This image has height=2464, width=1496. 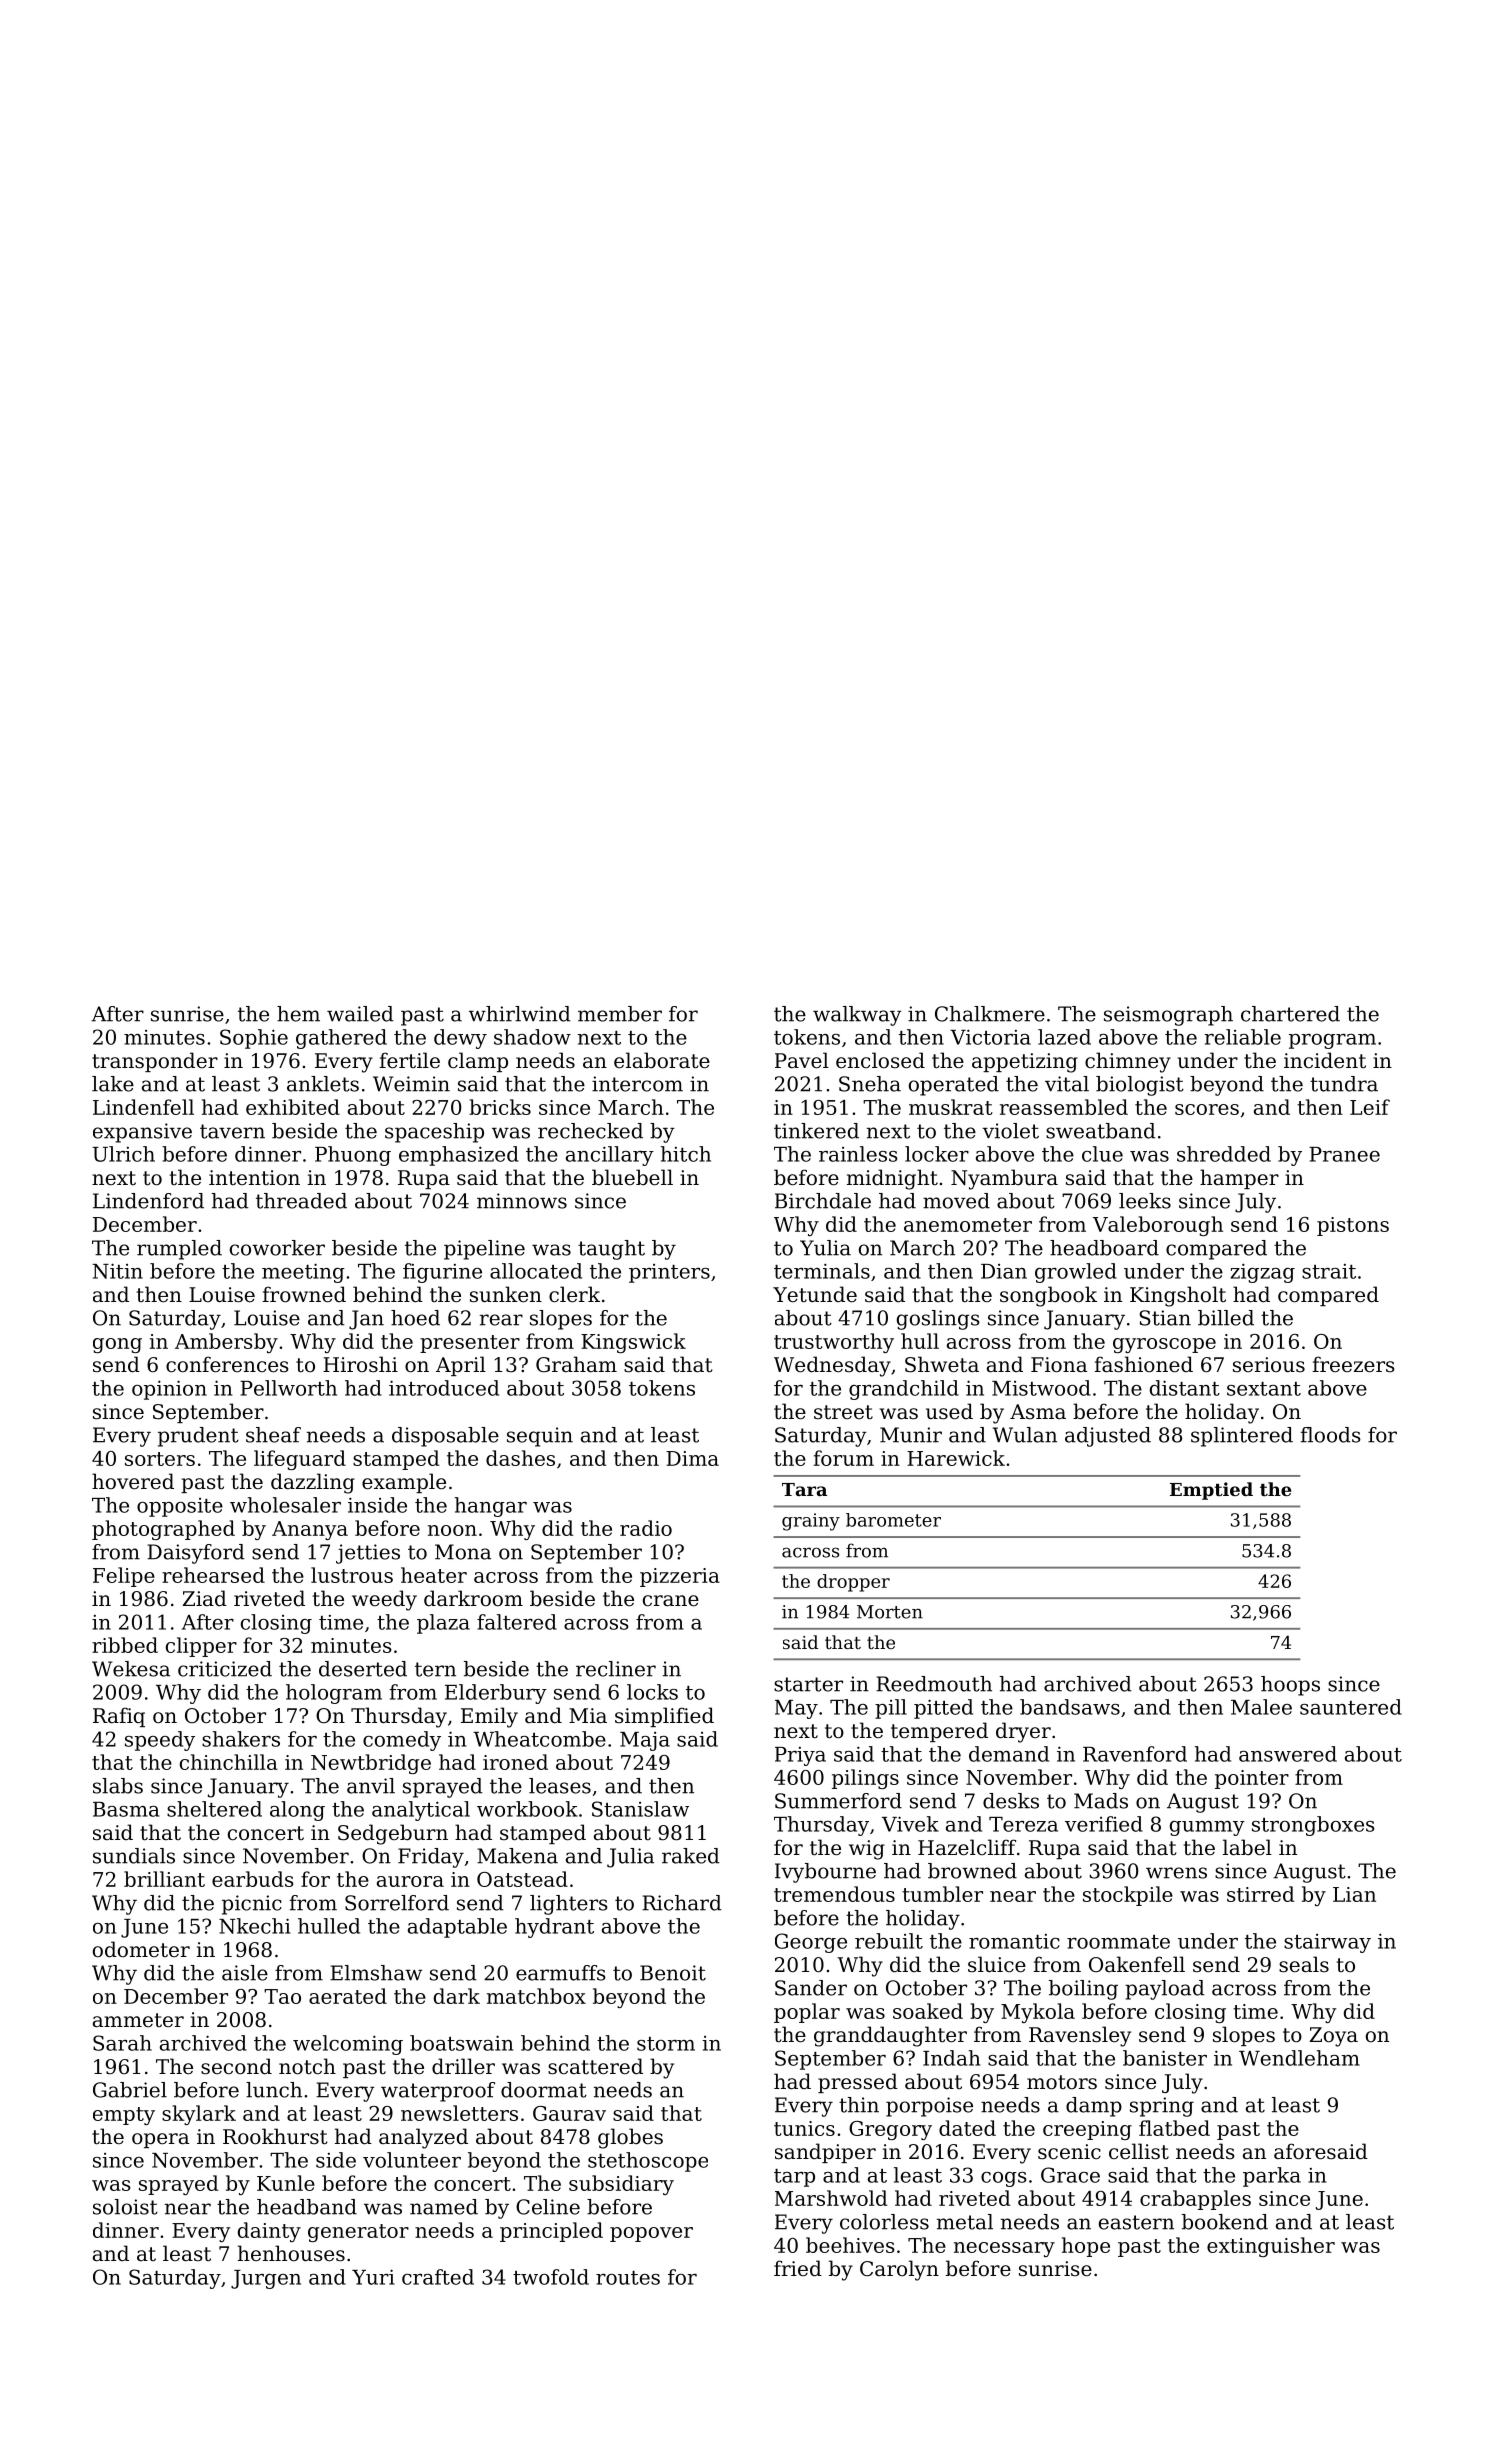 What do you see at coordinates (155, 1062) in the image?
I see `transponder` at bounding box center [155, 1062].
